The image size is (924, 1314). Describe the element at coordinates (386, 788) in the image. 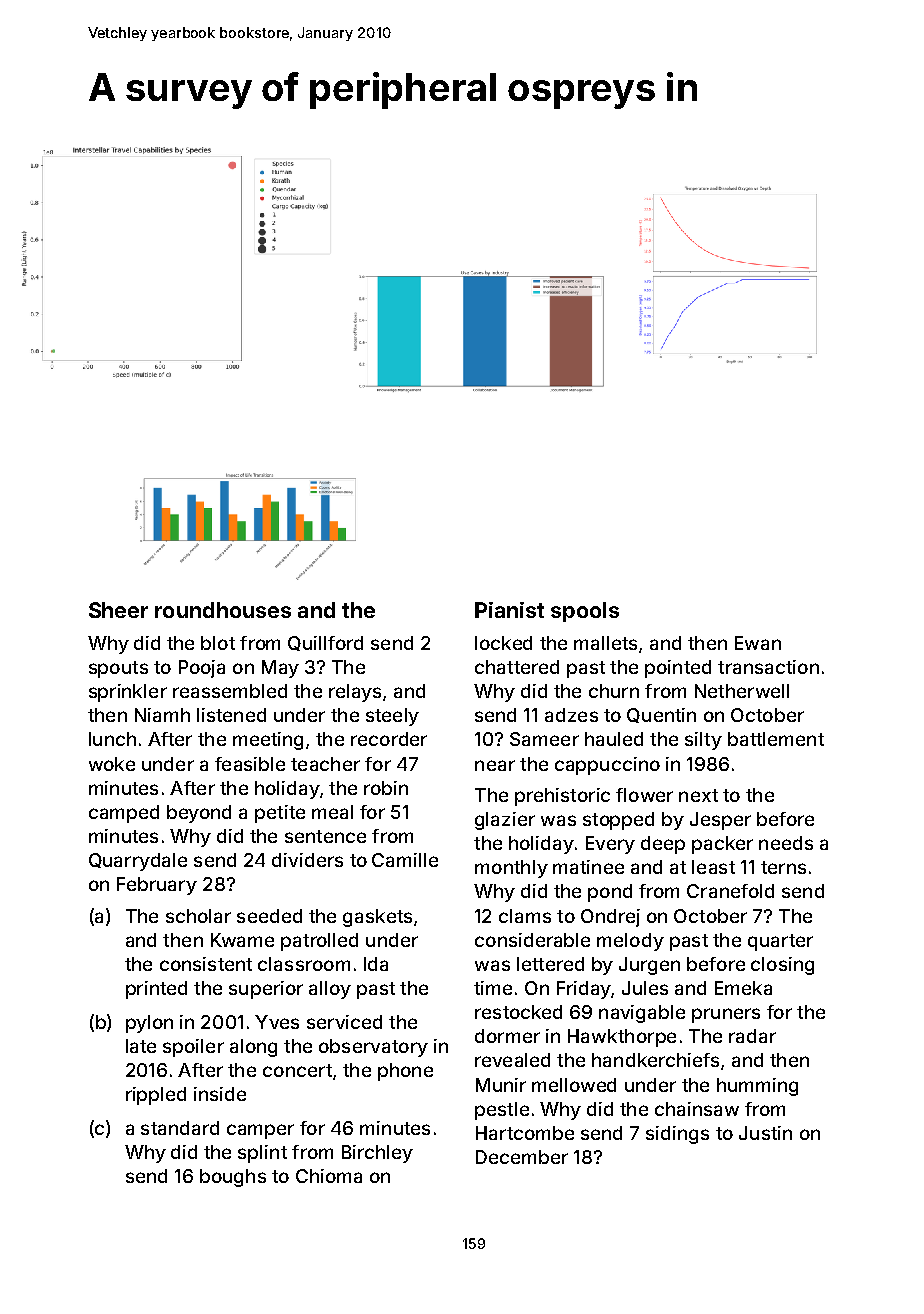

I see `robin` at that location.
